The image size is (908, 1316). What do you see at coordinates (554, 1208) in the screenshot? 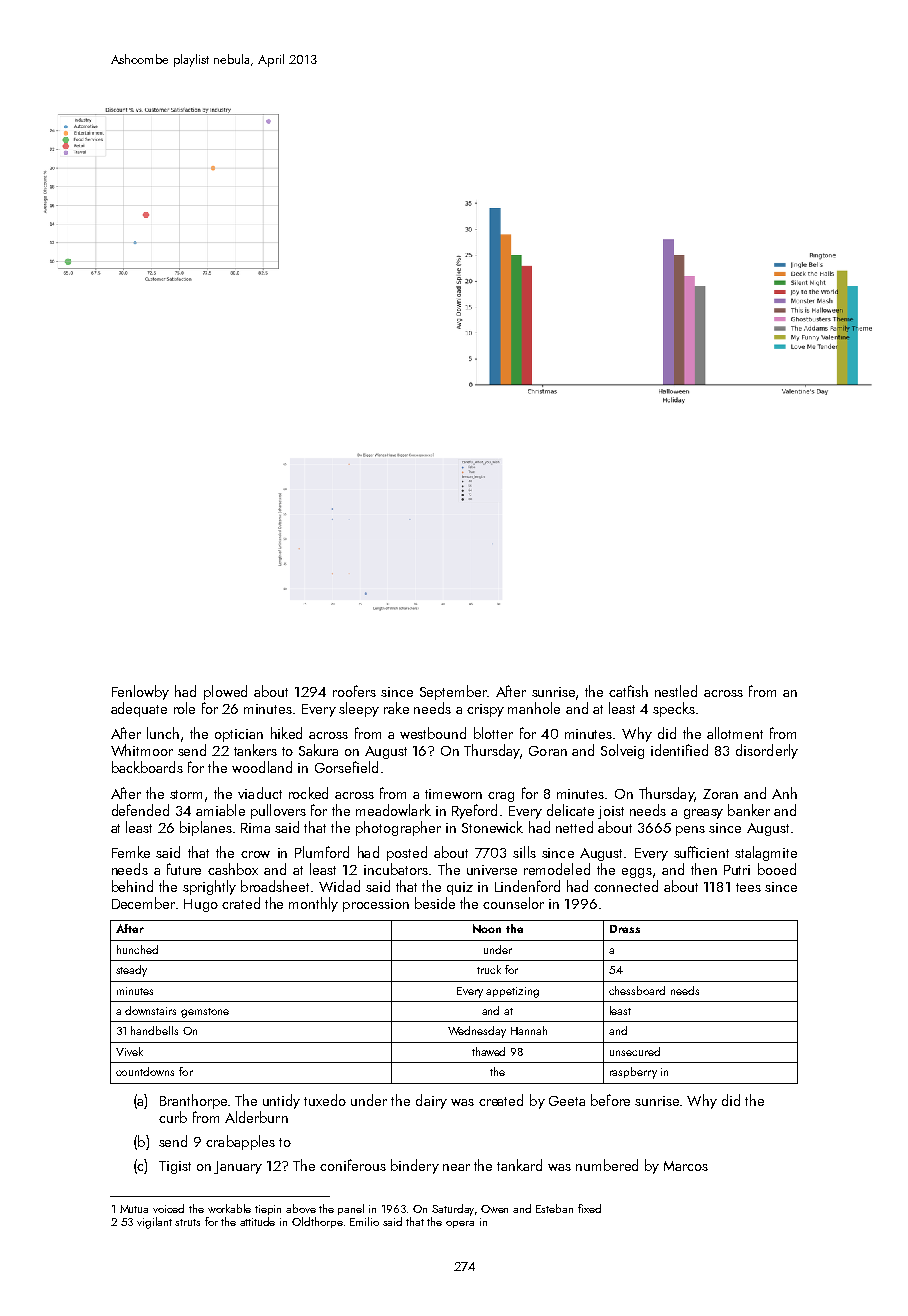
I see `Esteban` at bounding box center [554, 1208].
